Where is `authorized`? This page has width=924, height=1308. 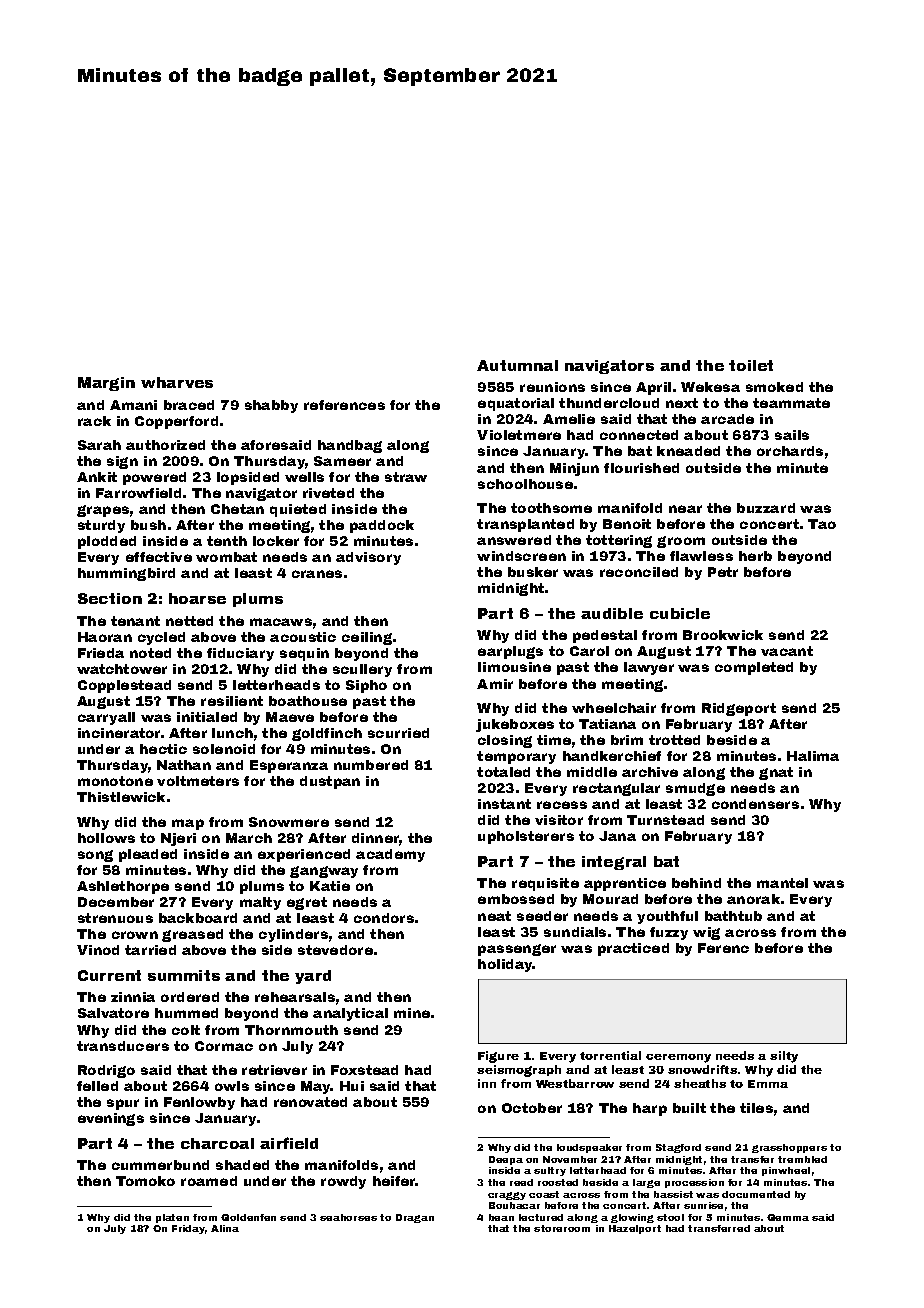
authorized is located at coordinates (165, 445).
